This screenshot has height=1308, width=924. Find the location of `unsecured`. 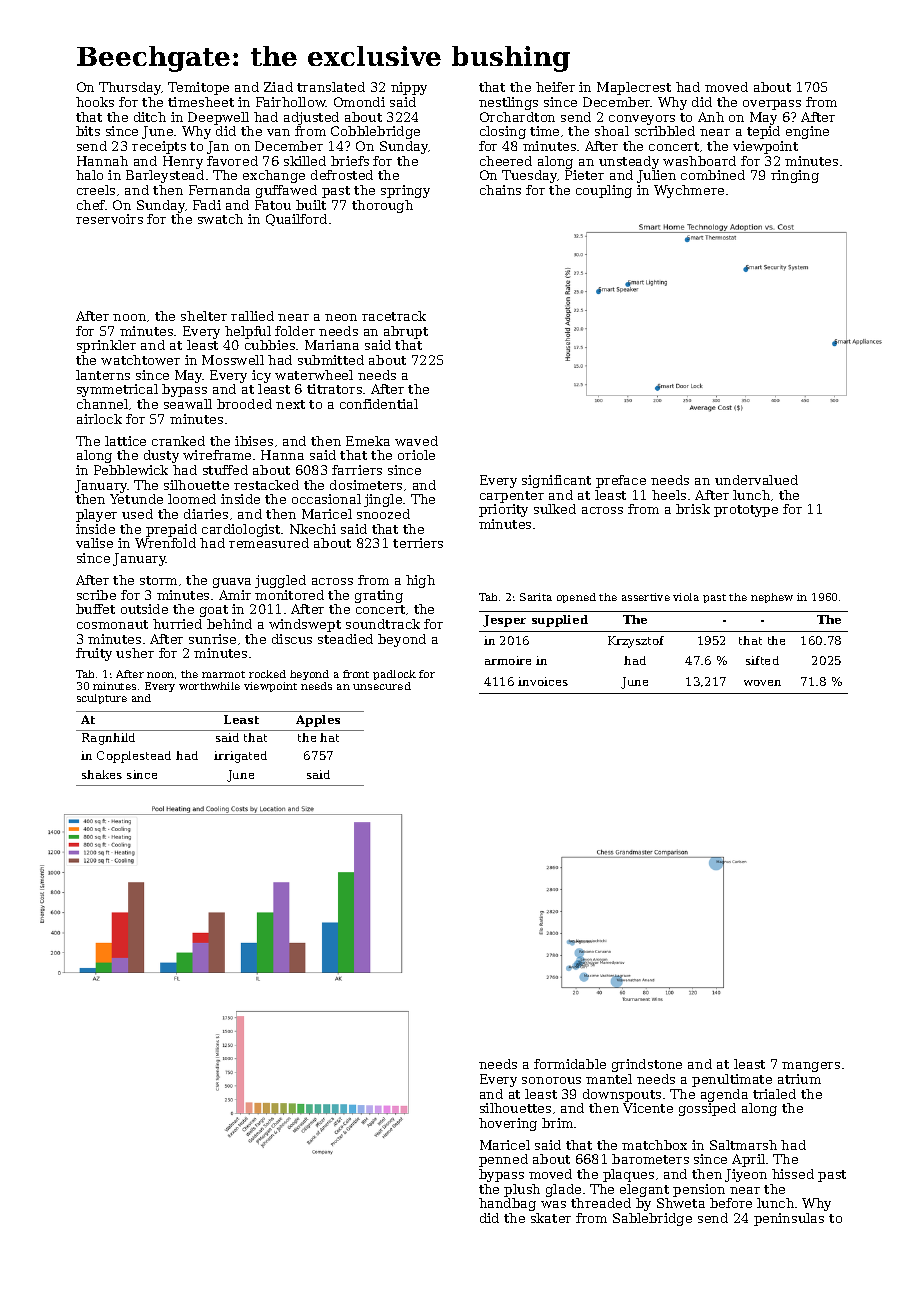

unsecured is located at coordinates (382, 686).
